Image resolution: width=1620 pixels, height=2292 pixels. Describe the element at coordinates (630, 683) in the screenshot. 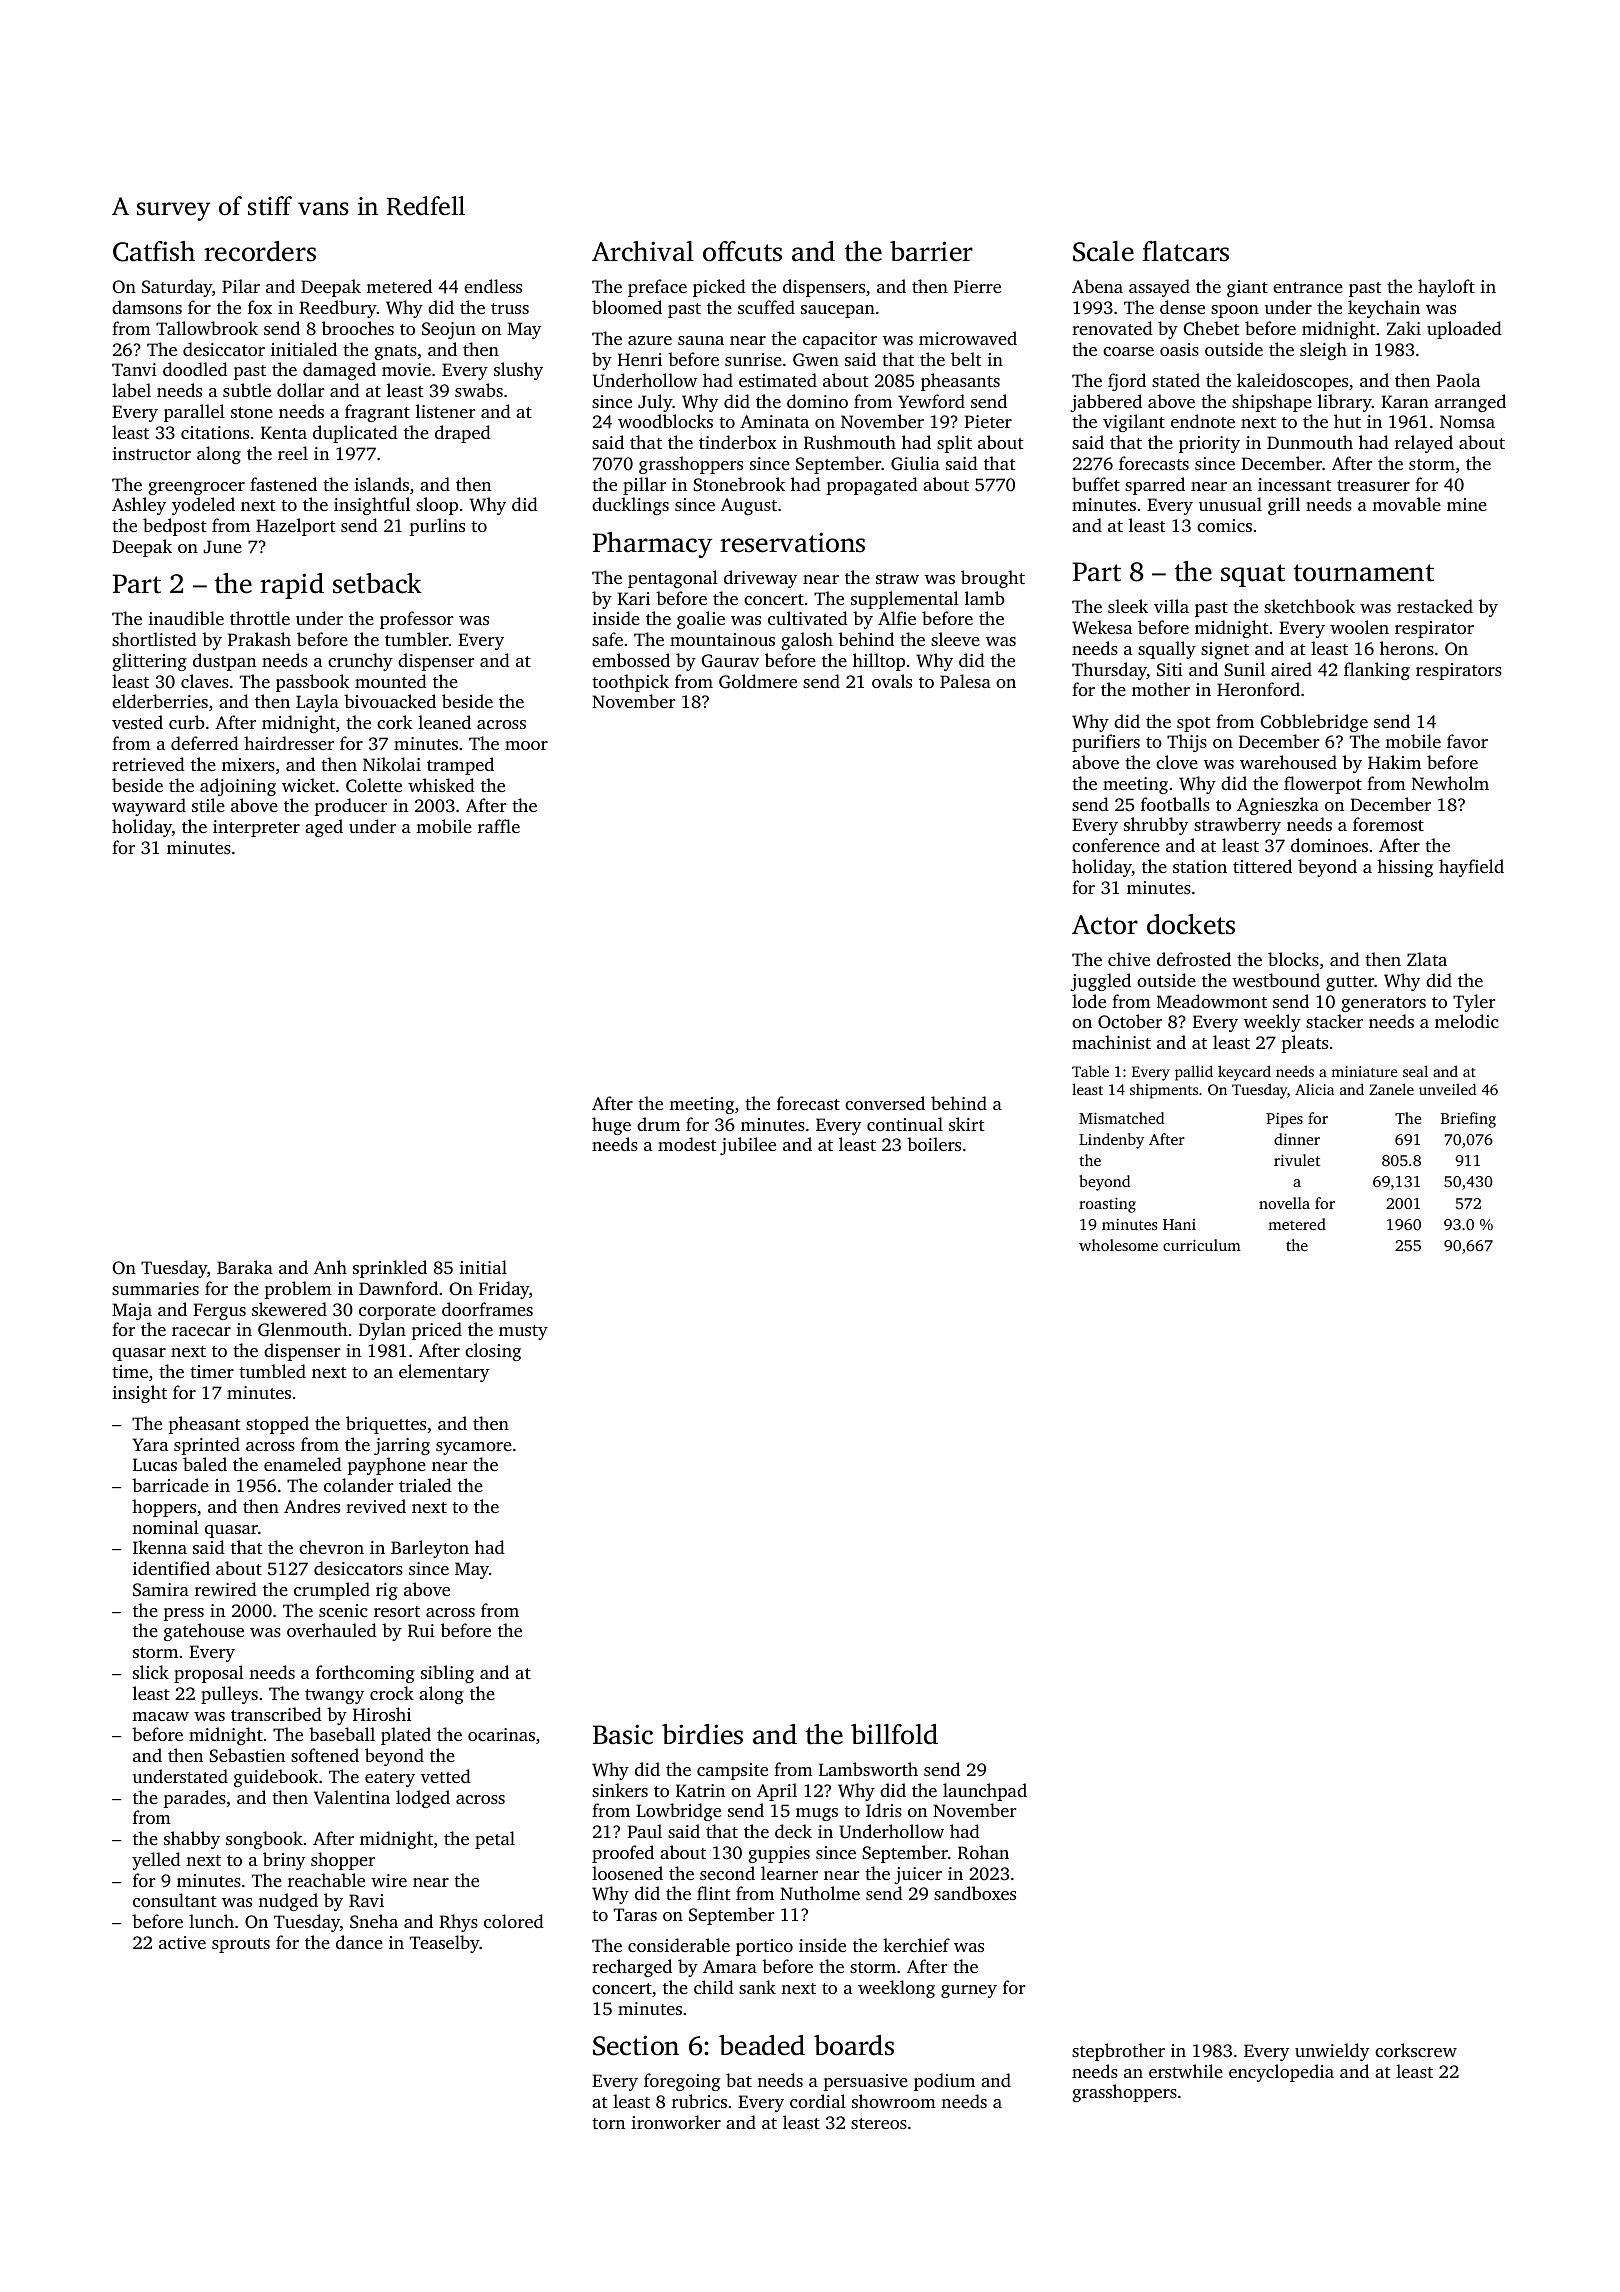

I see `toothpick` at that location.
